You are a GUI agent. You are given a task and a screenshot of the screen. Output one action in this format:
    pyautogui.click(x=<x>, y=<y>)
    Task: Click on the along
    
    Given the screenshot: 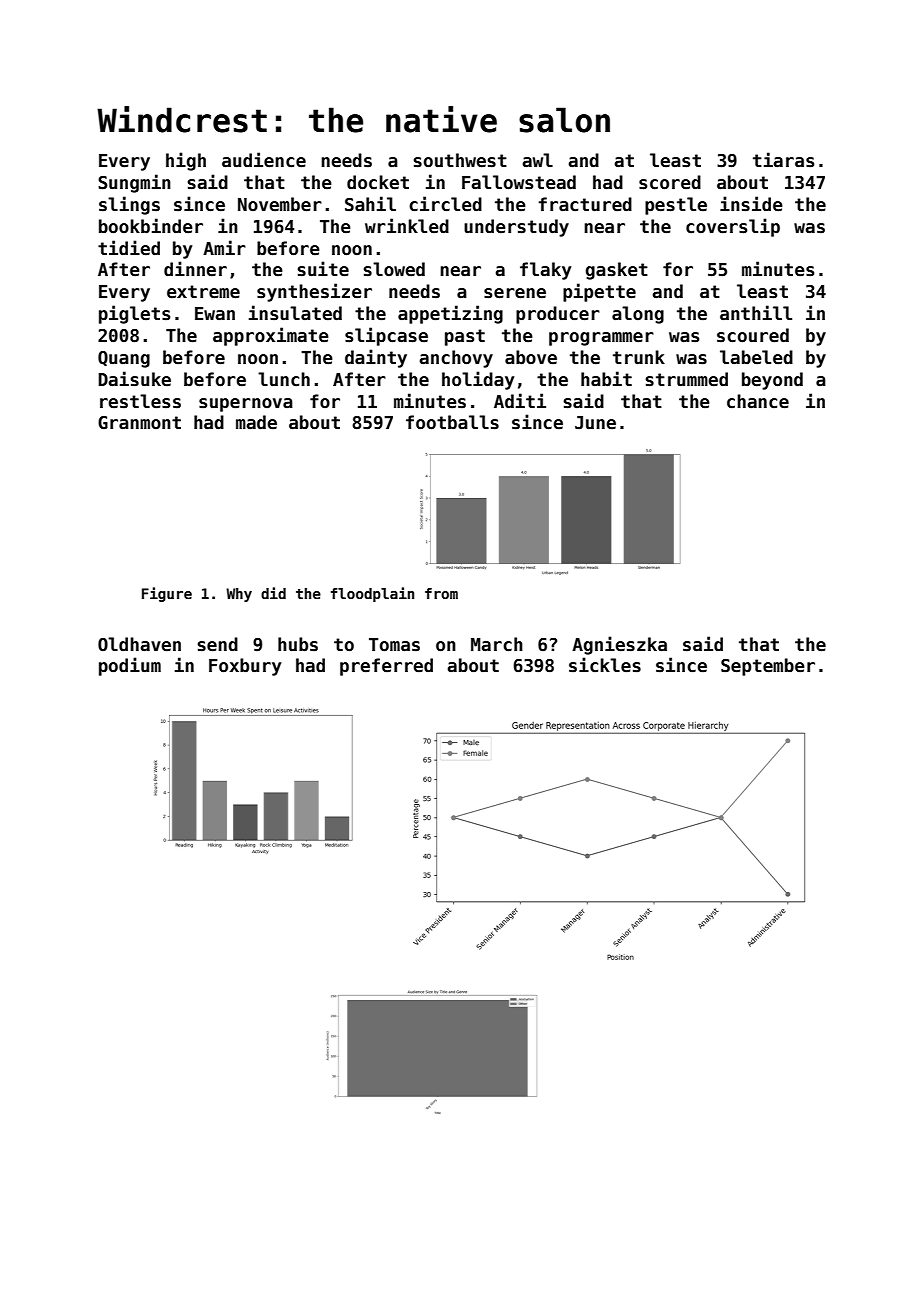 What is the action you would take?
    pyautogui.click(x=638, y=315)
